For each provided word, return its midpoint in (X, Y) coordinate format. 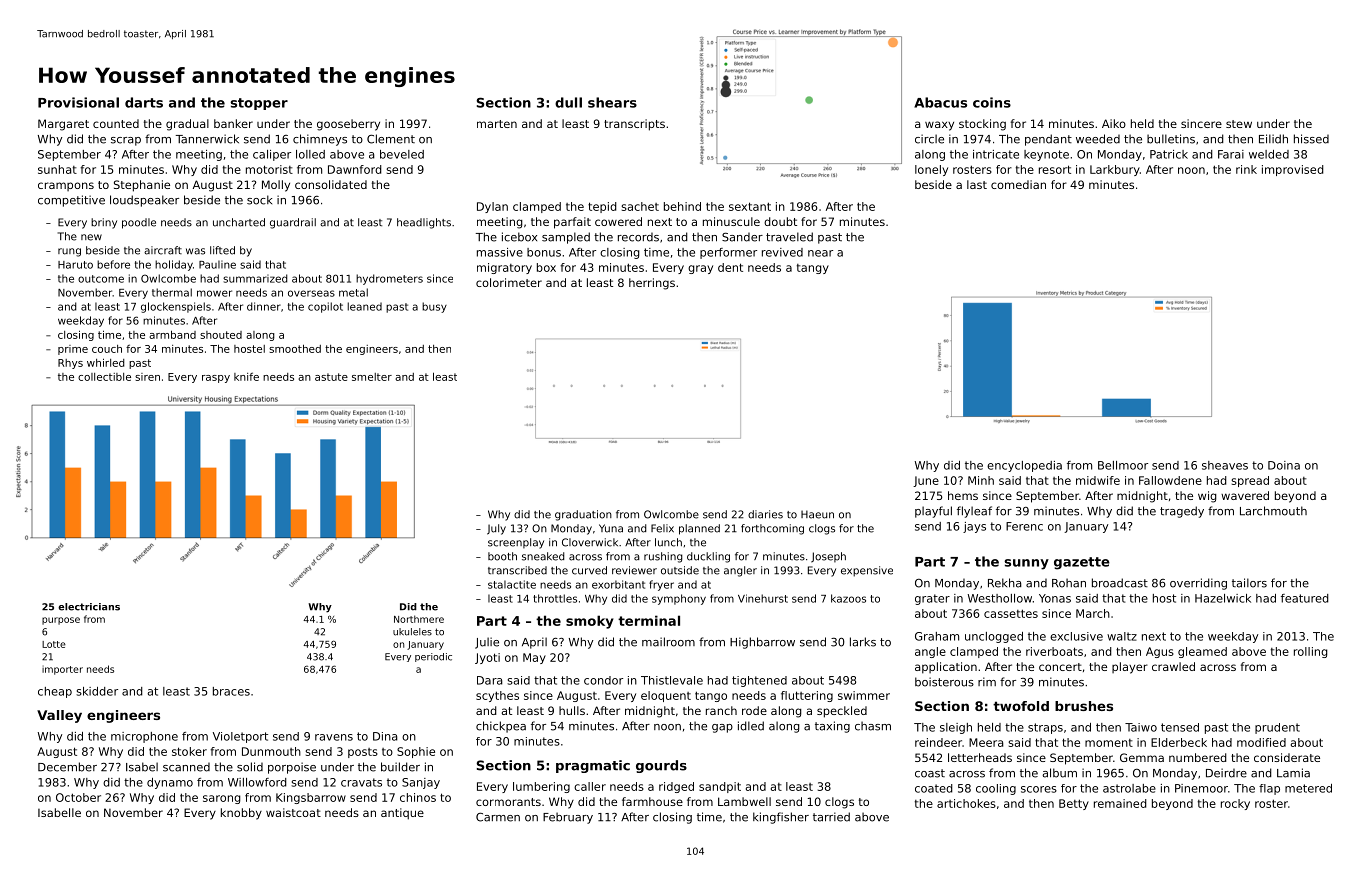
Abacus (940, 102)
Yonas (1055, 598)
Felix (662, 528)
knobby (241, 814)
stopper (259, 104)
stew (1239, 124)
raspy (216, 379)
